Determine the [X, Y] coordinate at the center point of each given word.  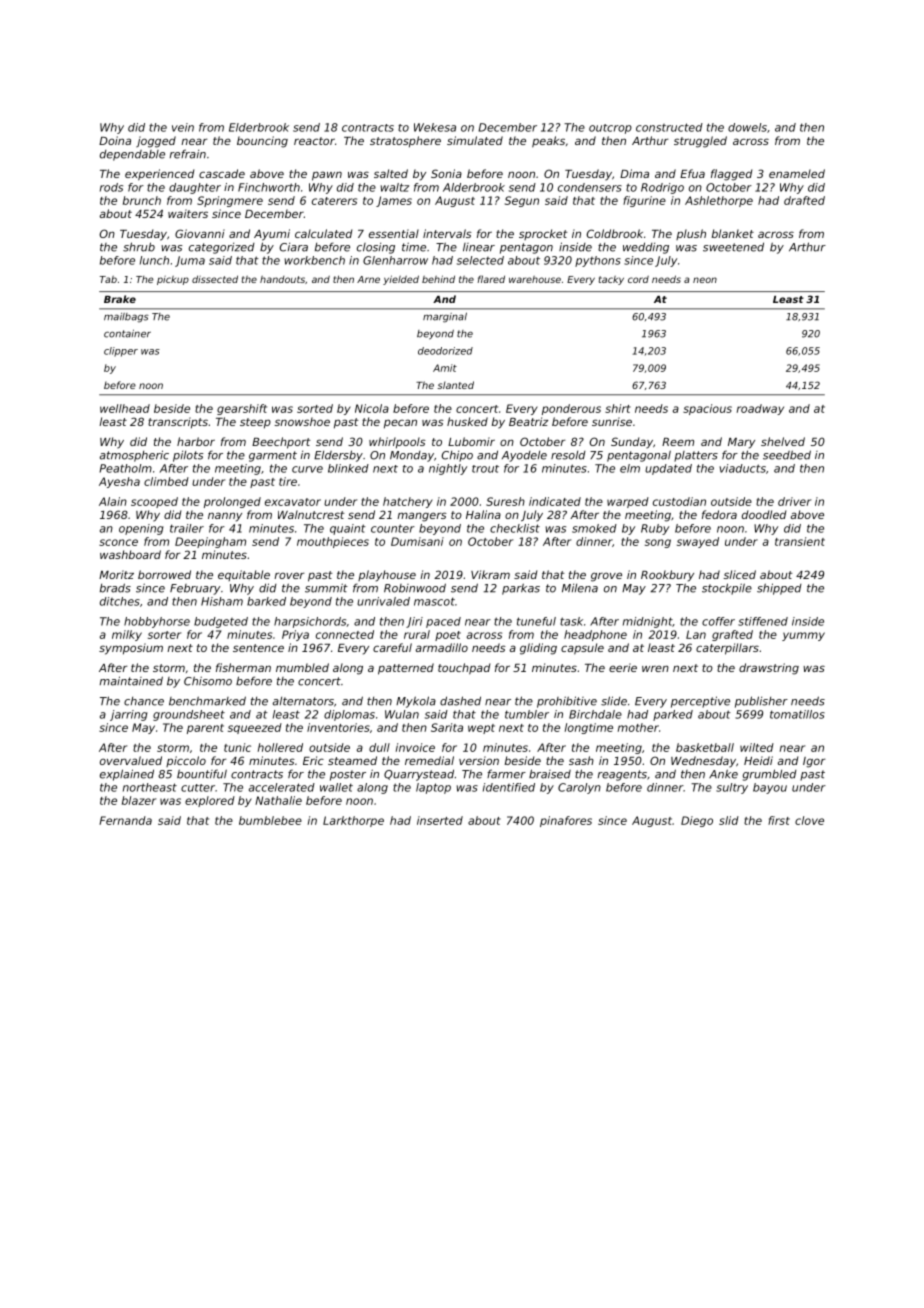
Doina [115, 140]
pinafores [566, 821]
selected [480, 260]
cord [638, 279]
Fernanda [125, 820]
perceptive [700, 702]
